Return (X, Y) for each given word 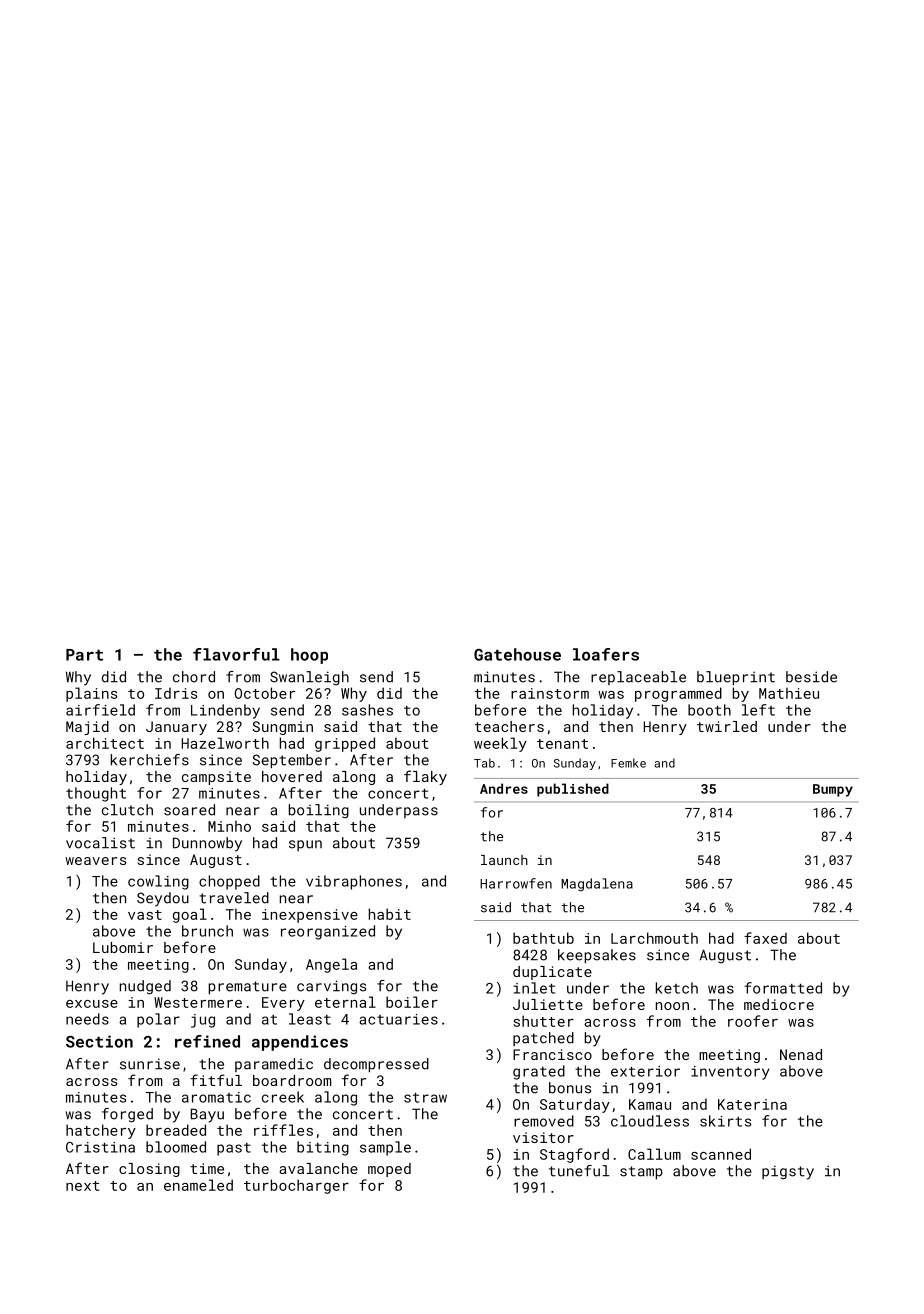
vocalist (100, 843)
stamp (641, 1173)
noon (672, 1006)
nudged (145, 987)
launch (504, 860)
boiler (412, 1002)
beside (811, 677)
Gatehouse (517, 654)
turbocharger (296, 1186)
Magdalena (597, 885)
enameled (198, 1185)
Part (84, 655)
